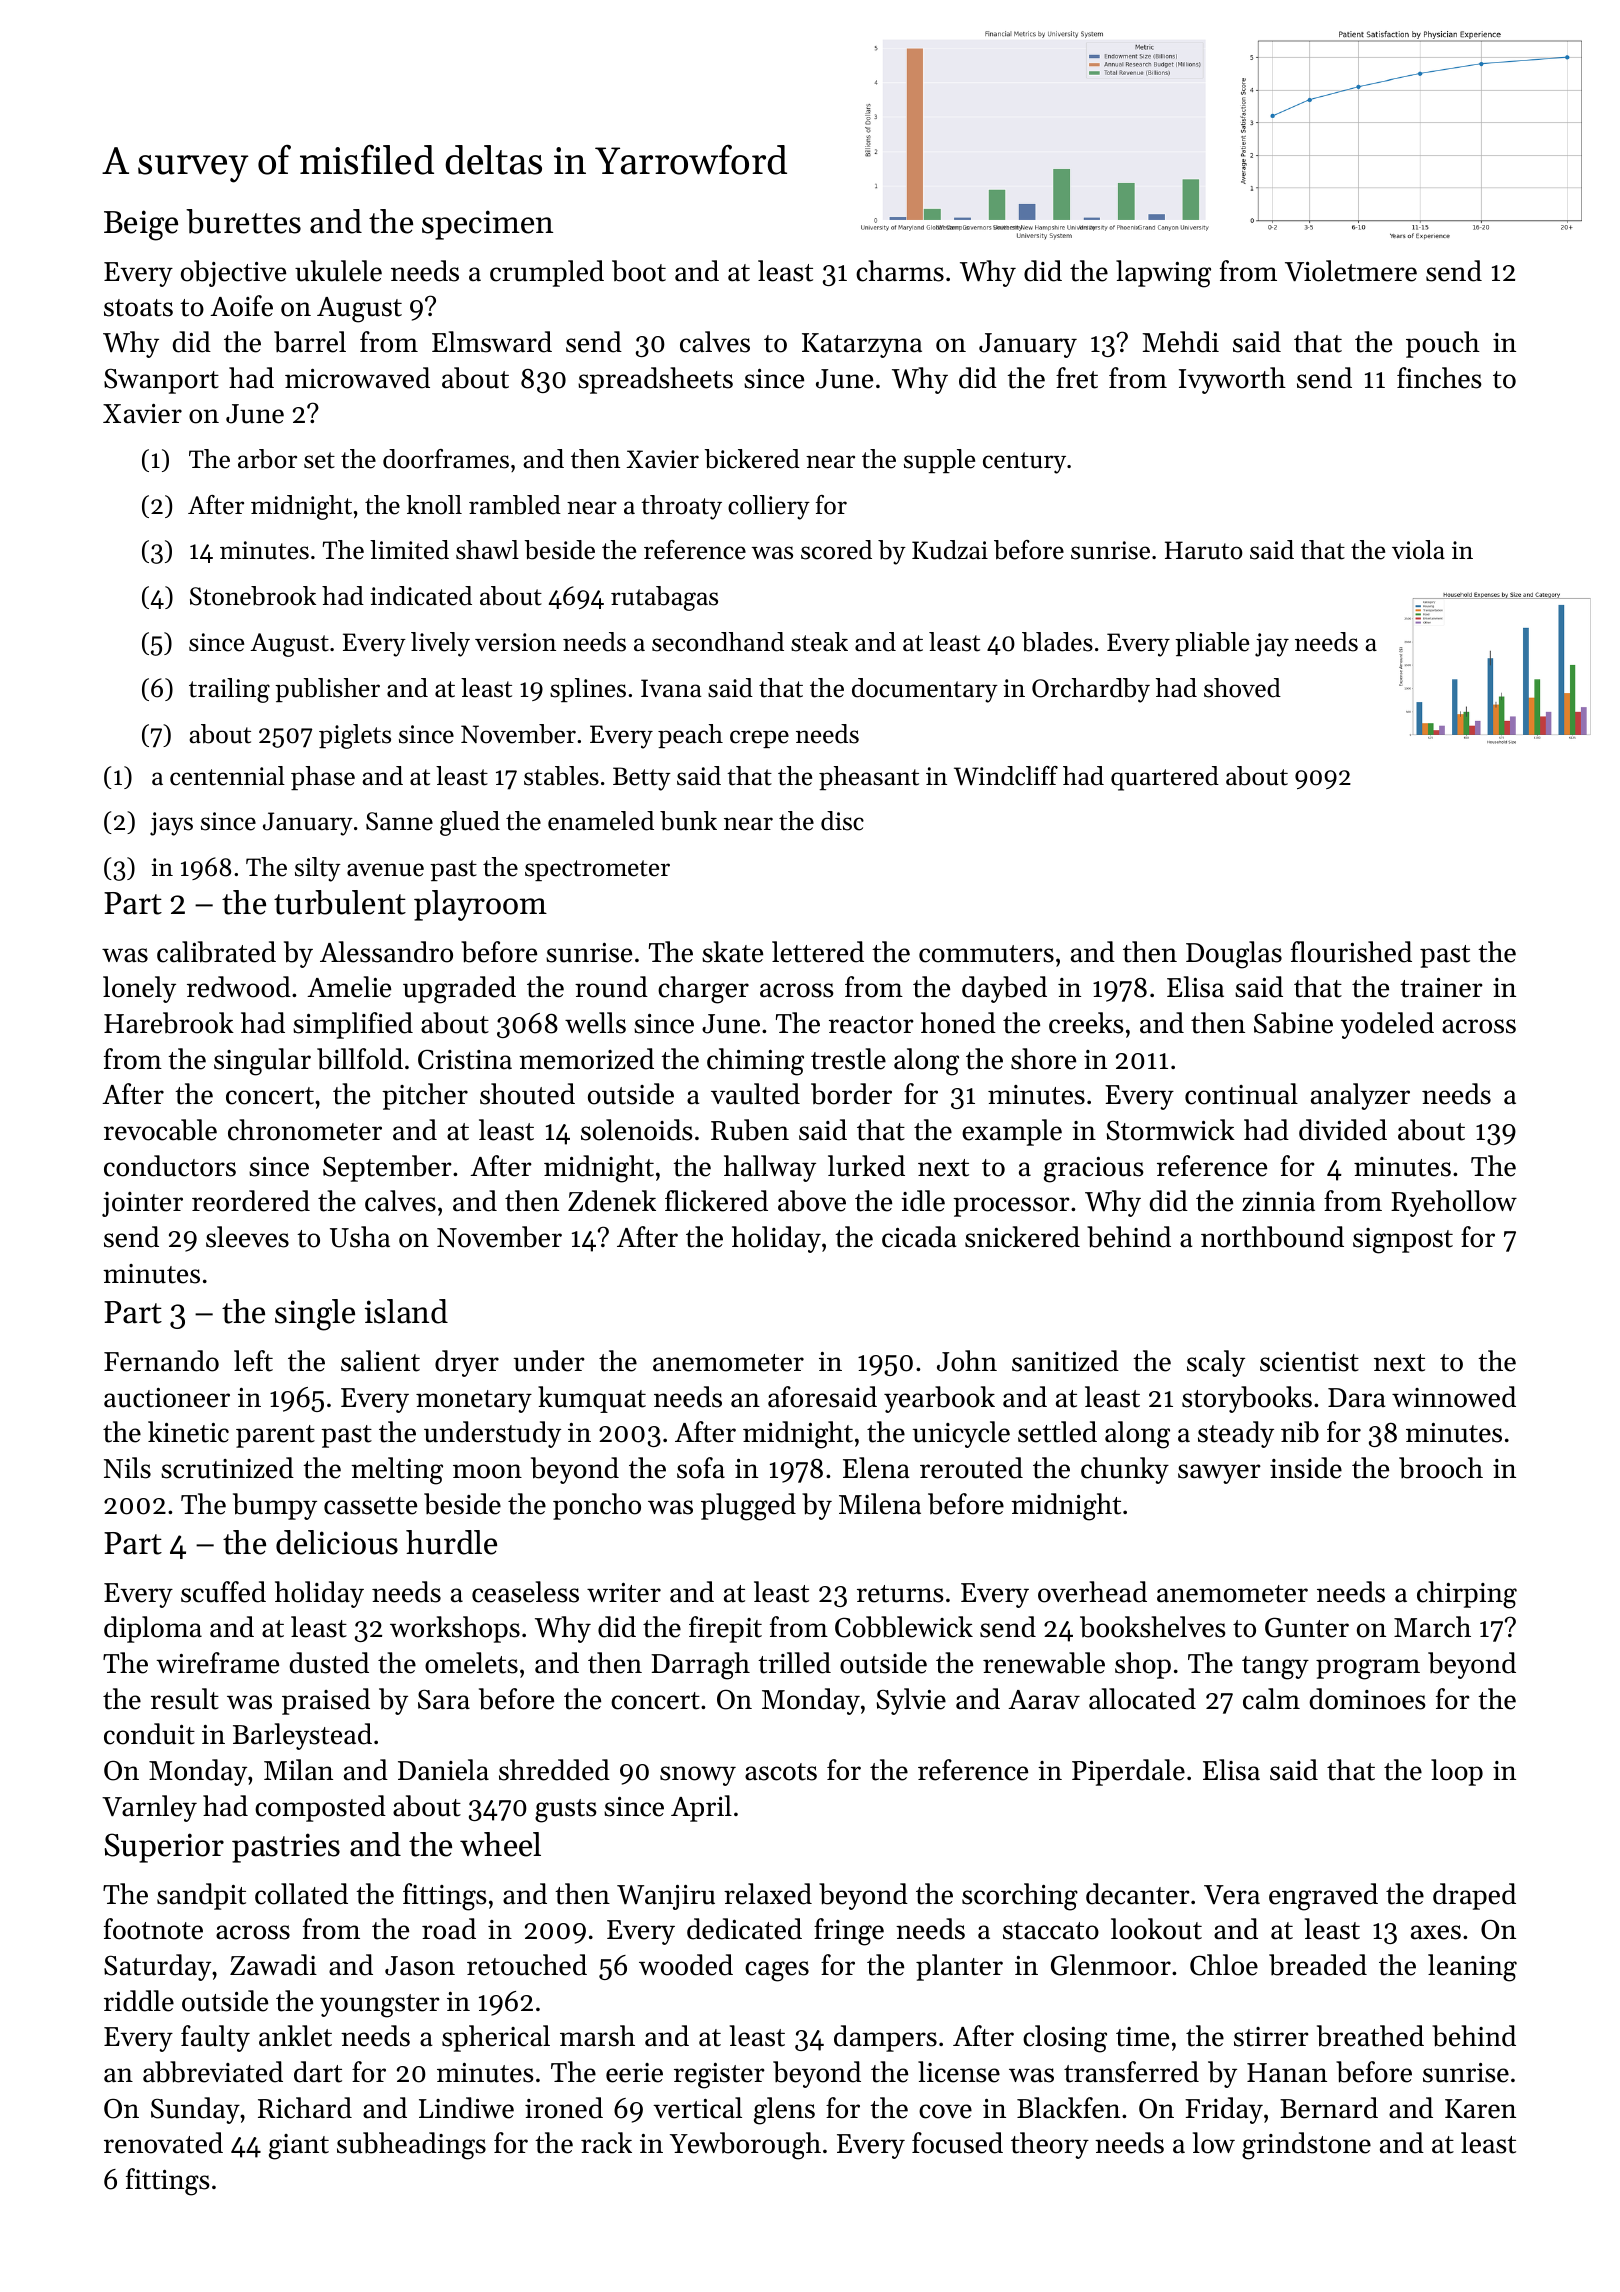 This document has width=1620, height=2292. I want to click on rack, so click(606, 2143).
